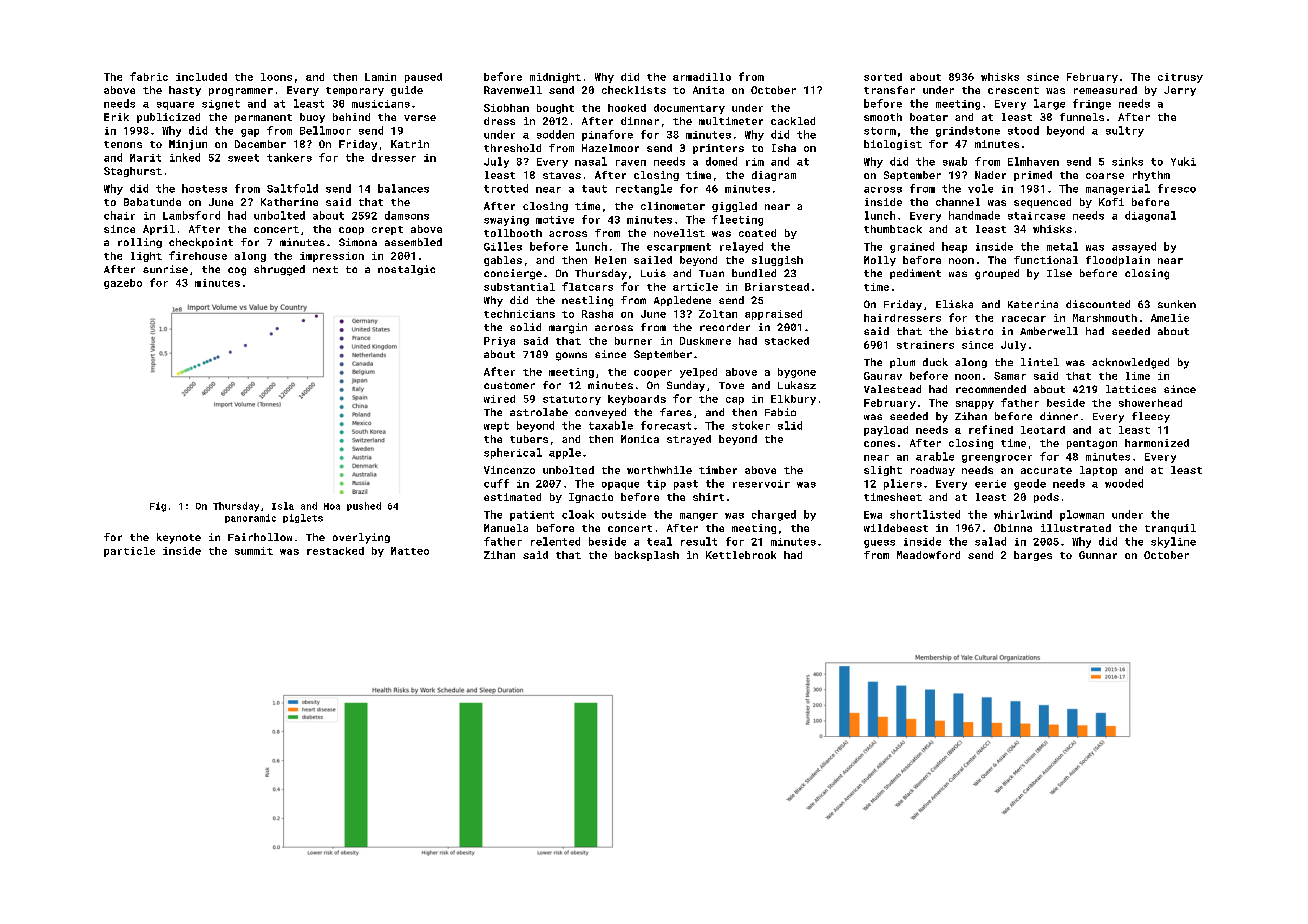  I want to click on sodden, so click(555, 134).
